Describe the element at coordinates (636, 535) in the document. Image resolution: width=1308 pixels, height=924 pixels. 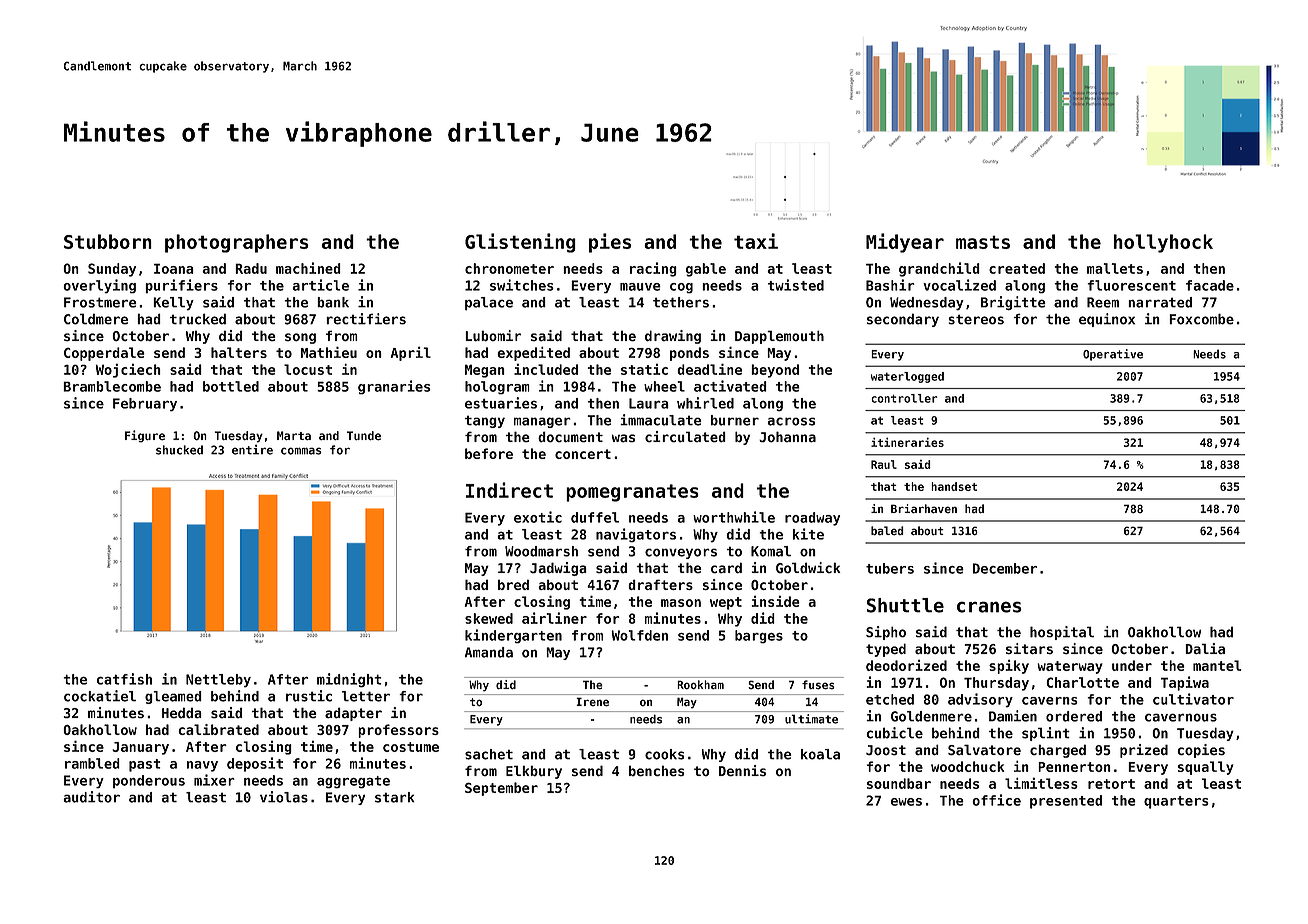
I see `navigators` at that location.
